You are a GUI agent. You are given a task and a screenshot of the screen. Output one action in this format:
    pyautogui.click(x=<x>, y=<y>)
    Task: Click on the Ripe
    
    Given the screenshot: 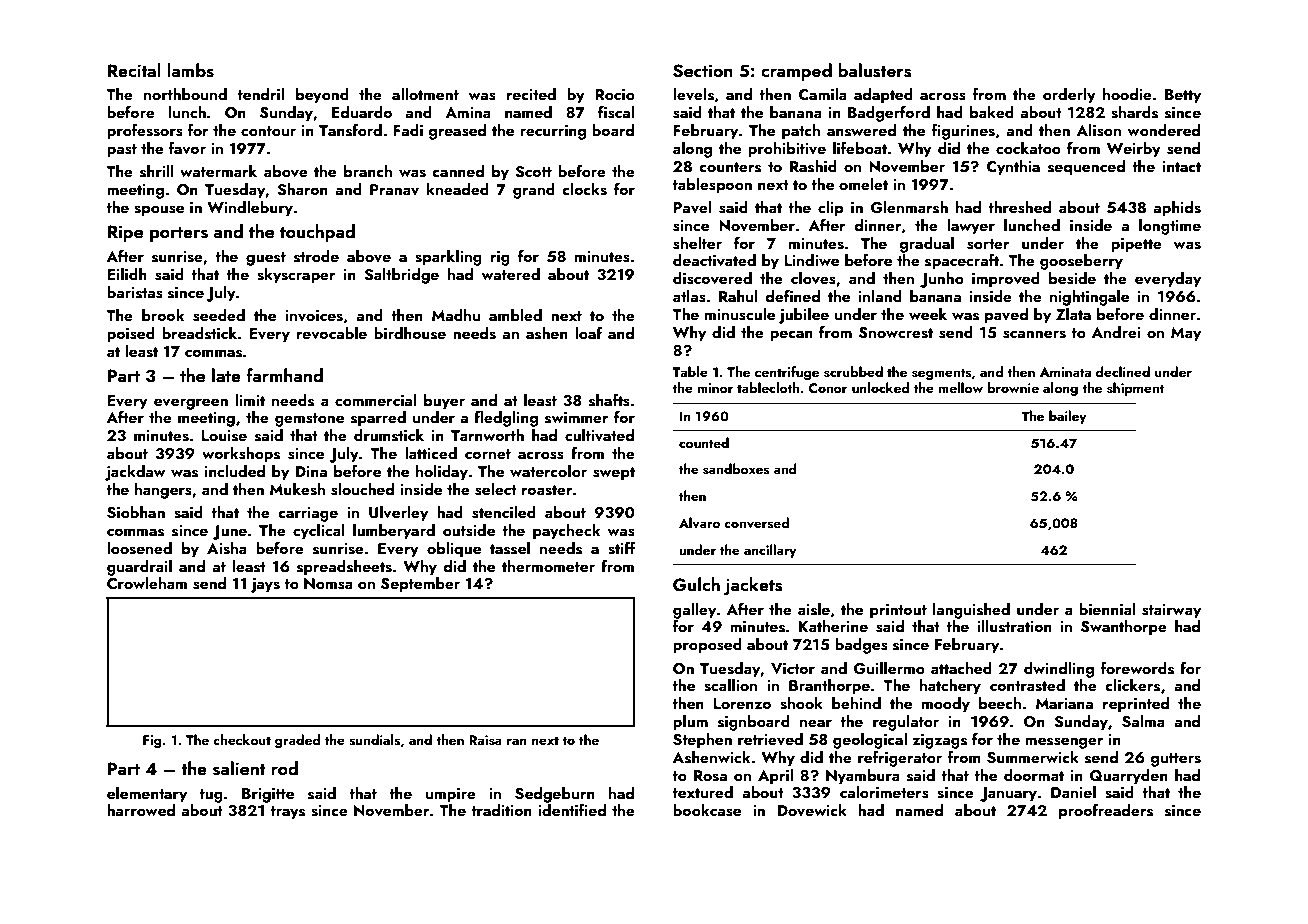 What is the action you would take?
    pyautogui.click(x=125, y=233)
